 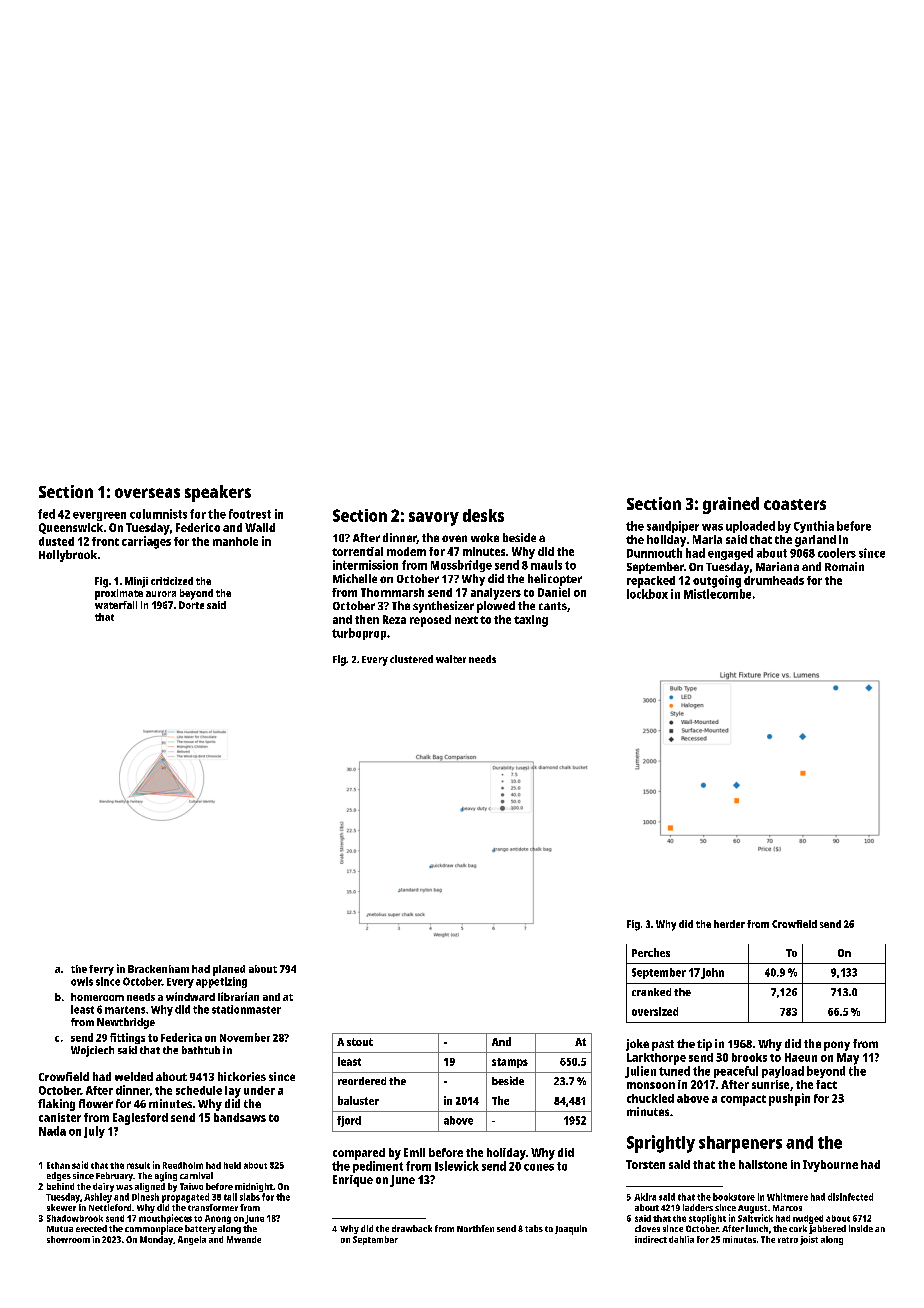 What do you see at coordinates (412, 1228) in the page?
I see `drawback` at bounding box center [412, 1228].
